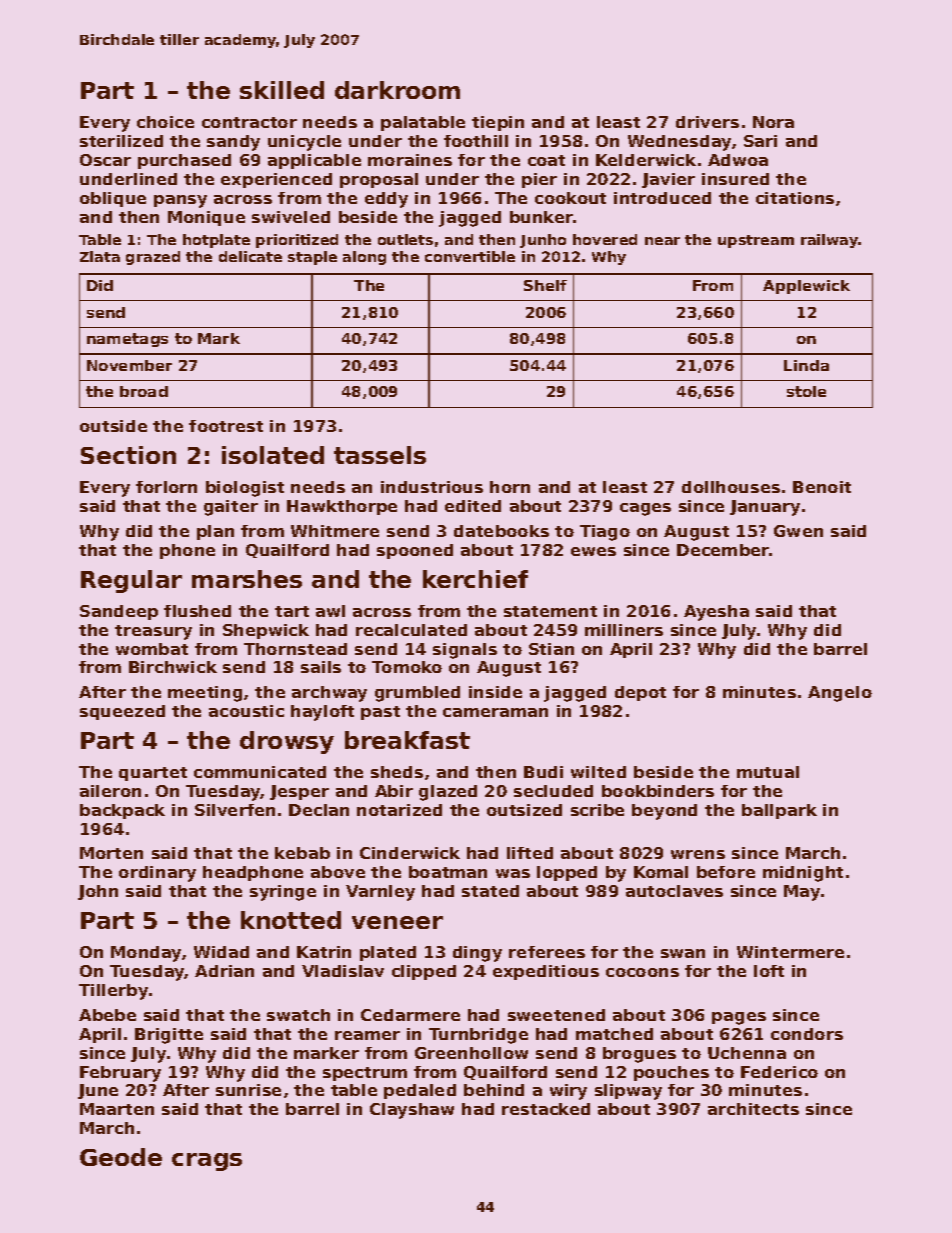  Describe the element at coordinates (282, 90) in the screenshot. I see `skilled` at that location.
